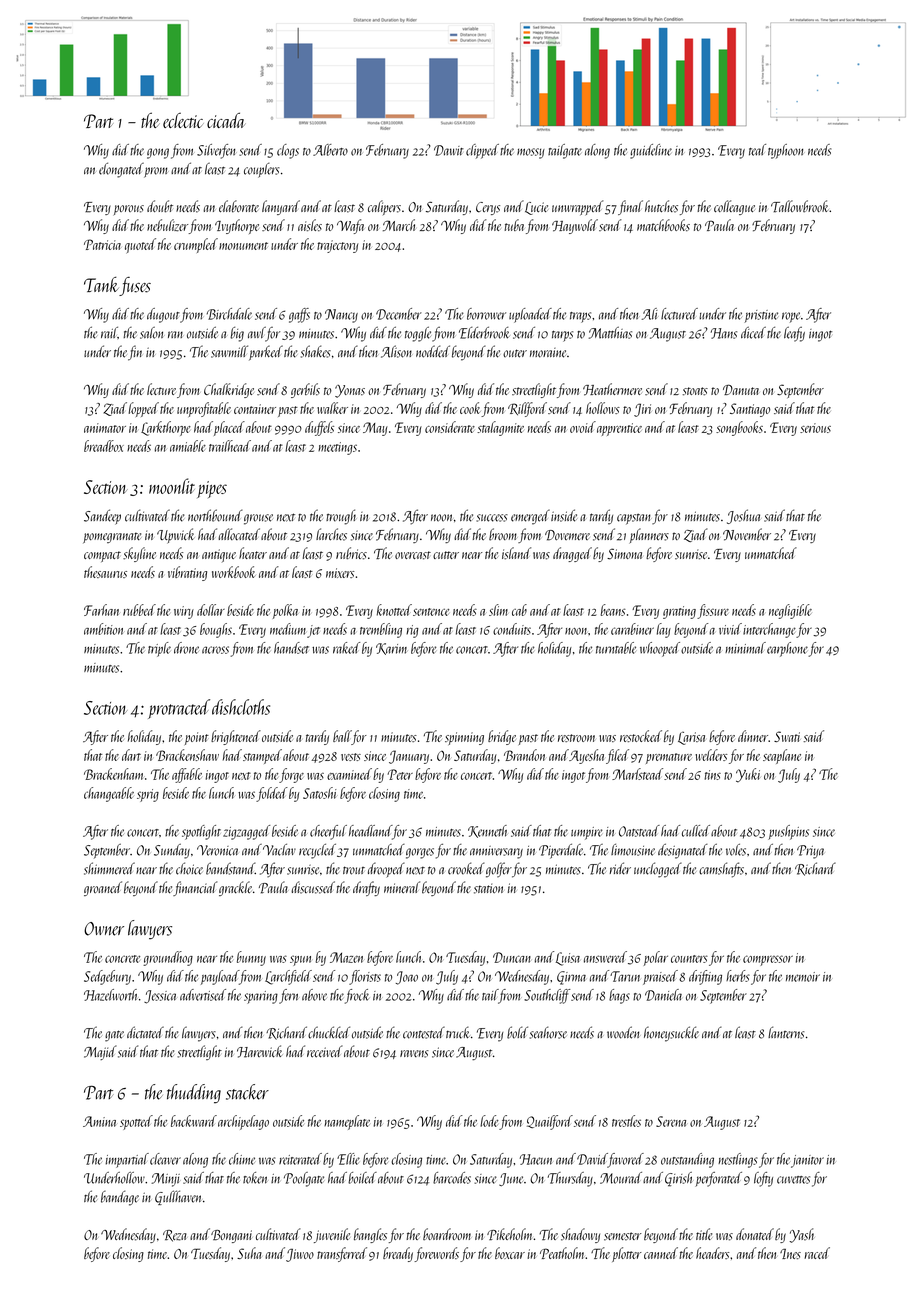  What do you see at coordinates (658, 870) in the document?
I see `unclogged` at bounding box center [658, 870].
